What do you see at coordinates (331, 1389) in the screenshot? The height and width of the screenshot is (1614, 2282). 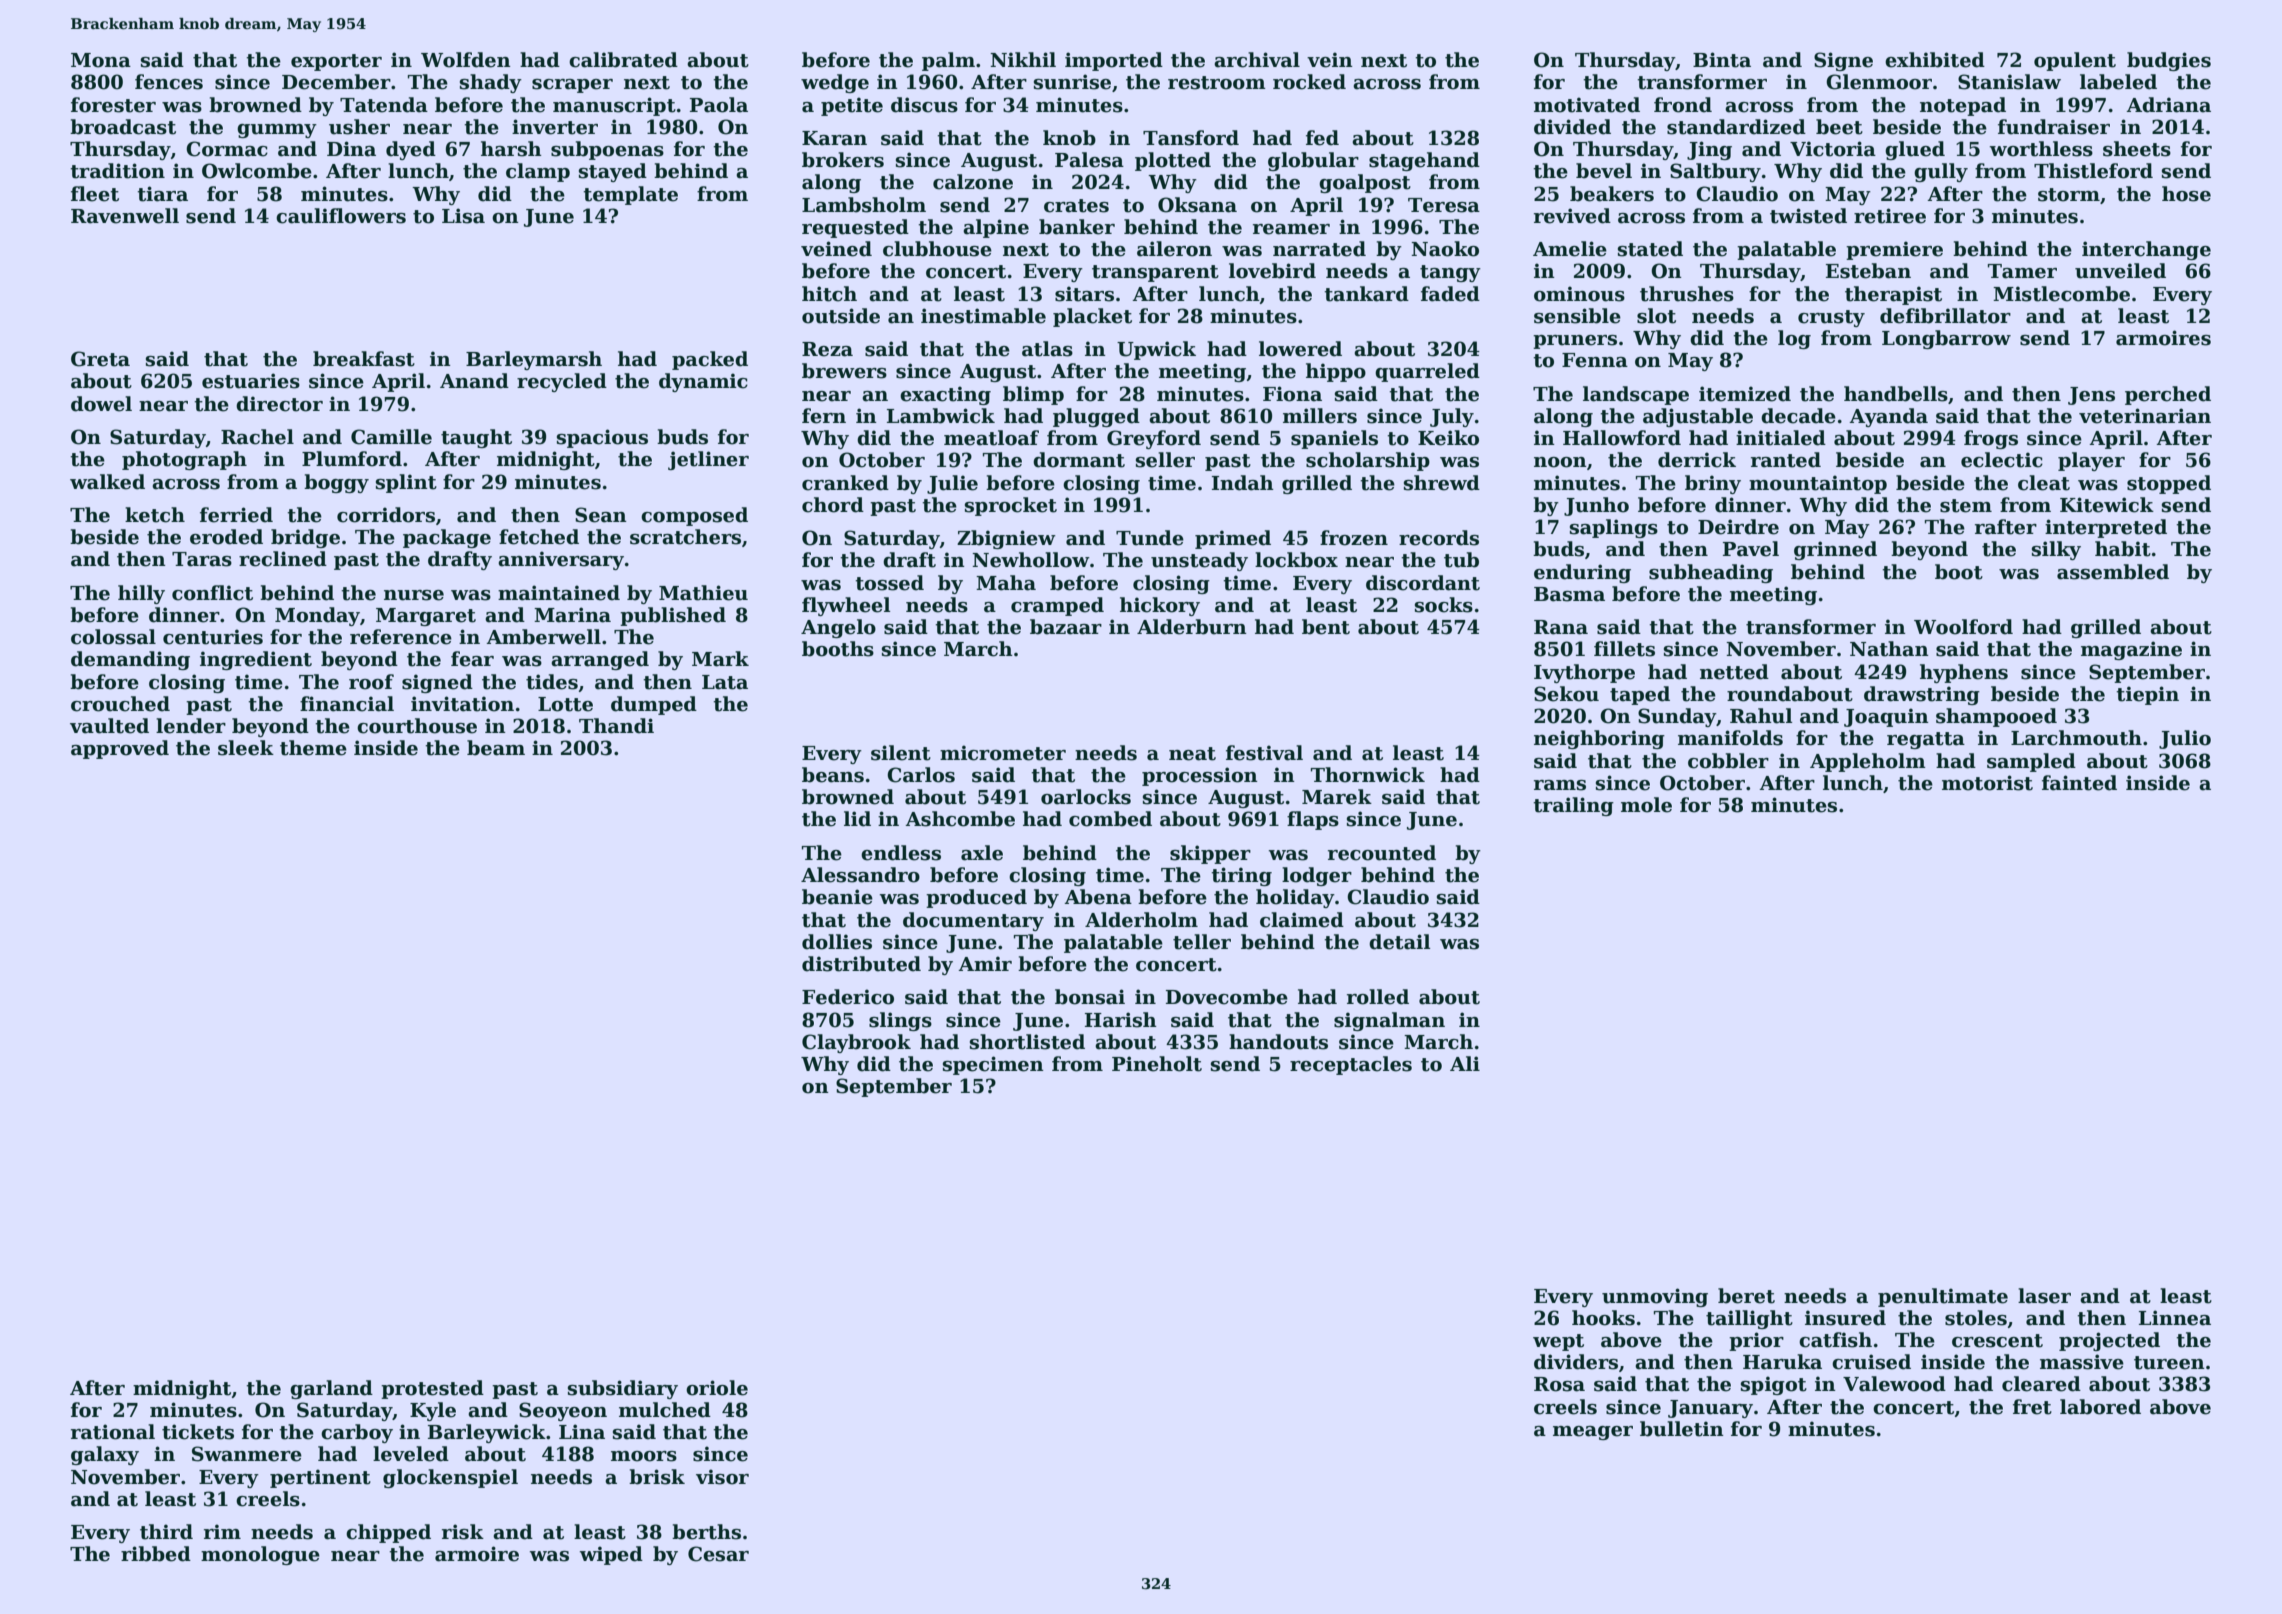 I see `garland` at bounding box center [331, 1389].
